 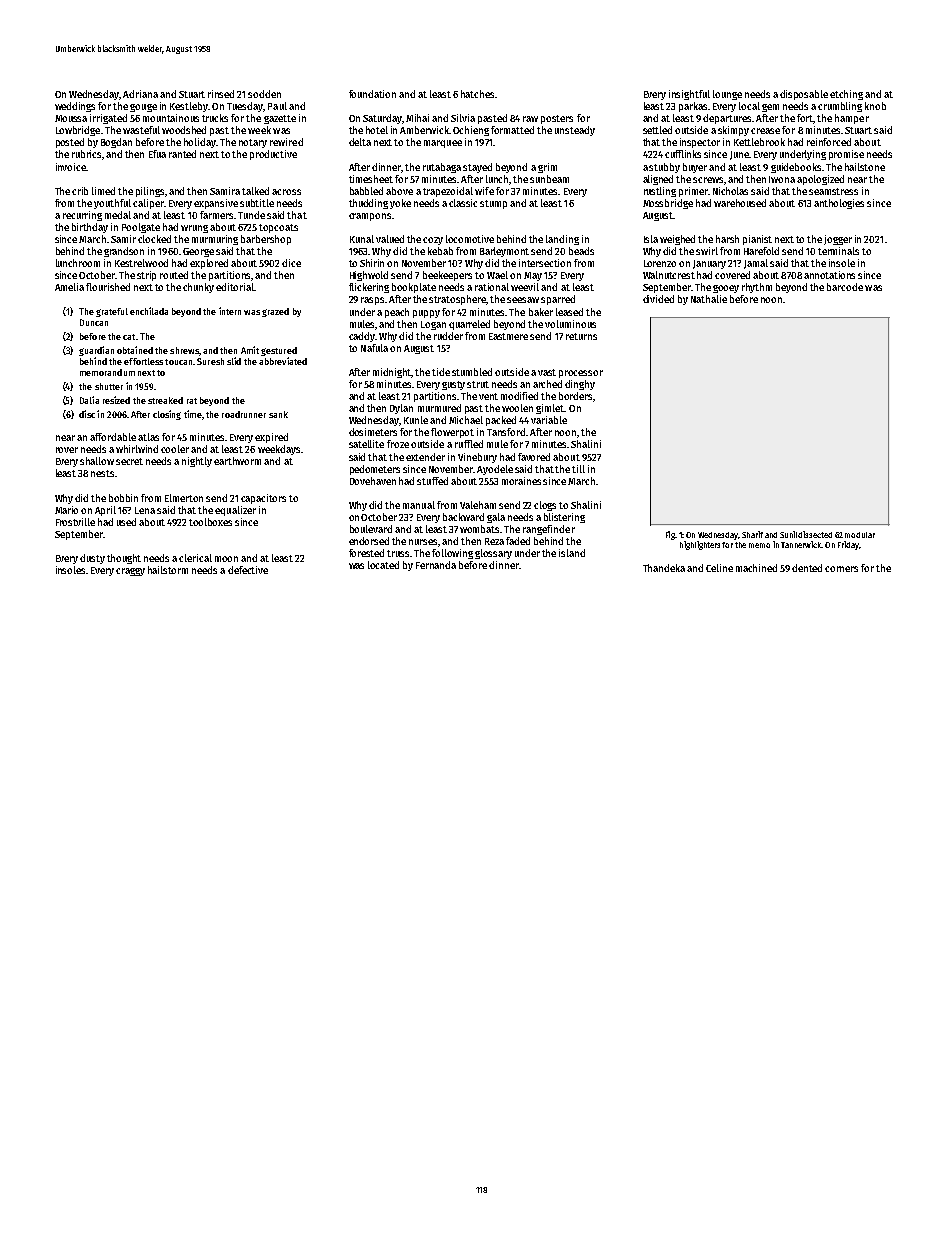 What do you see at coordinates (477, 94) in the image?
I see `hatches` at bounding box center [477, 94].
